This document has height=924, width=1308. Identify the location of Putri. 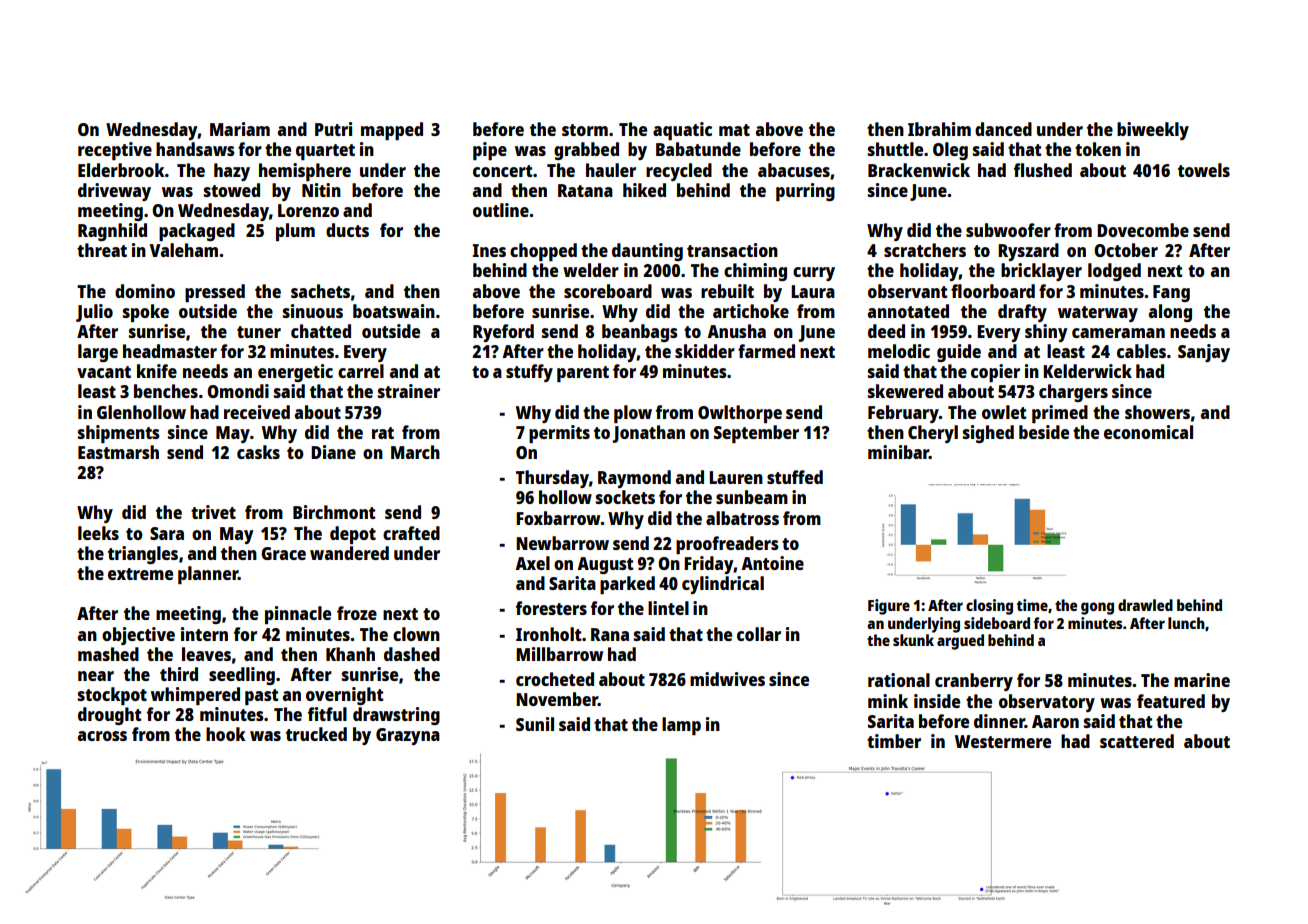
(333, 129).
